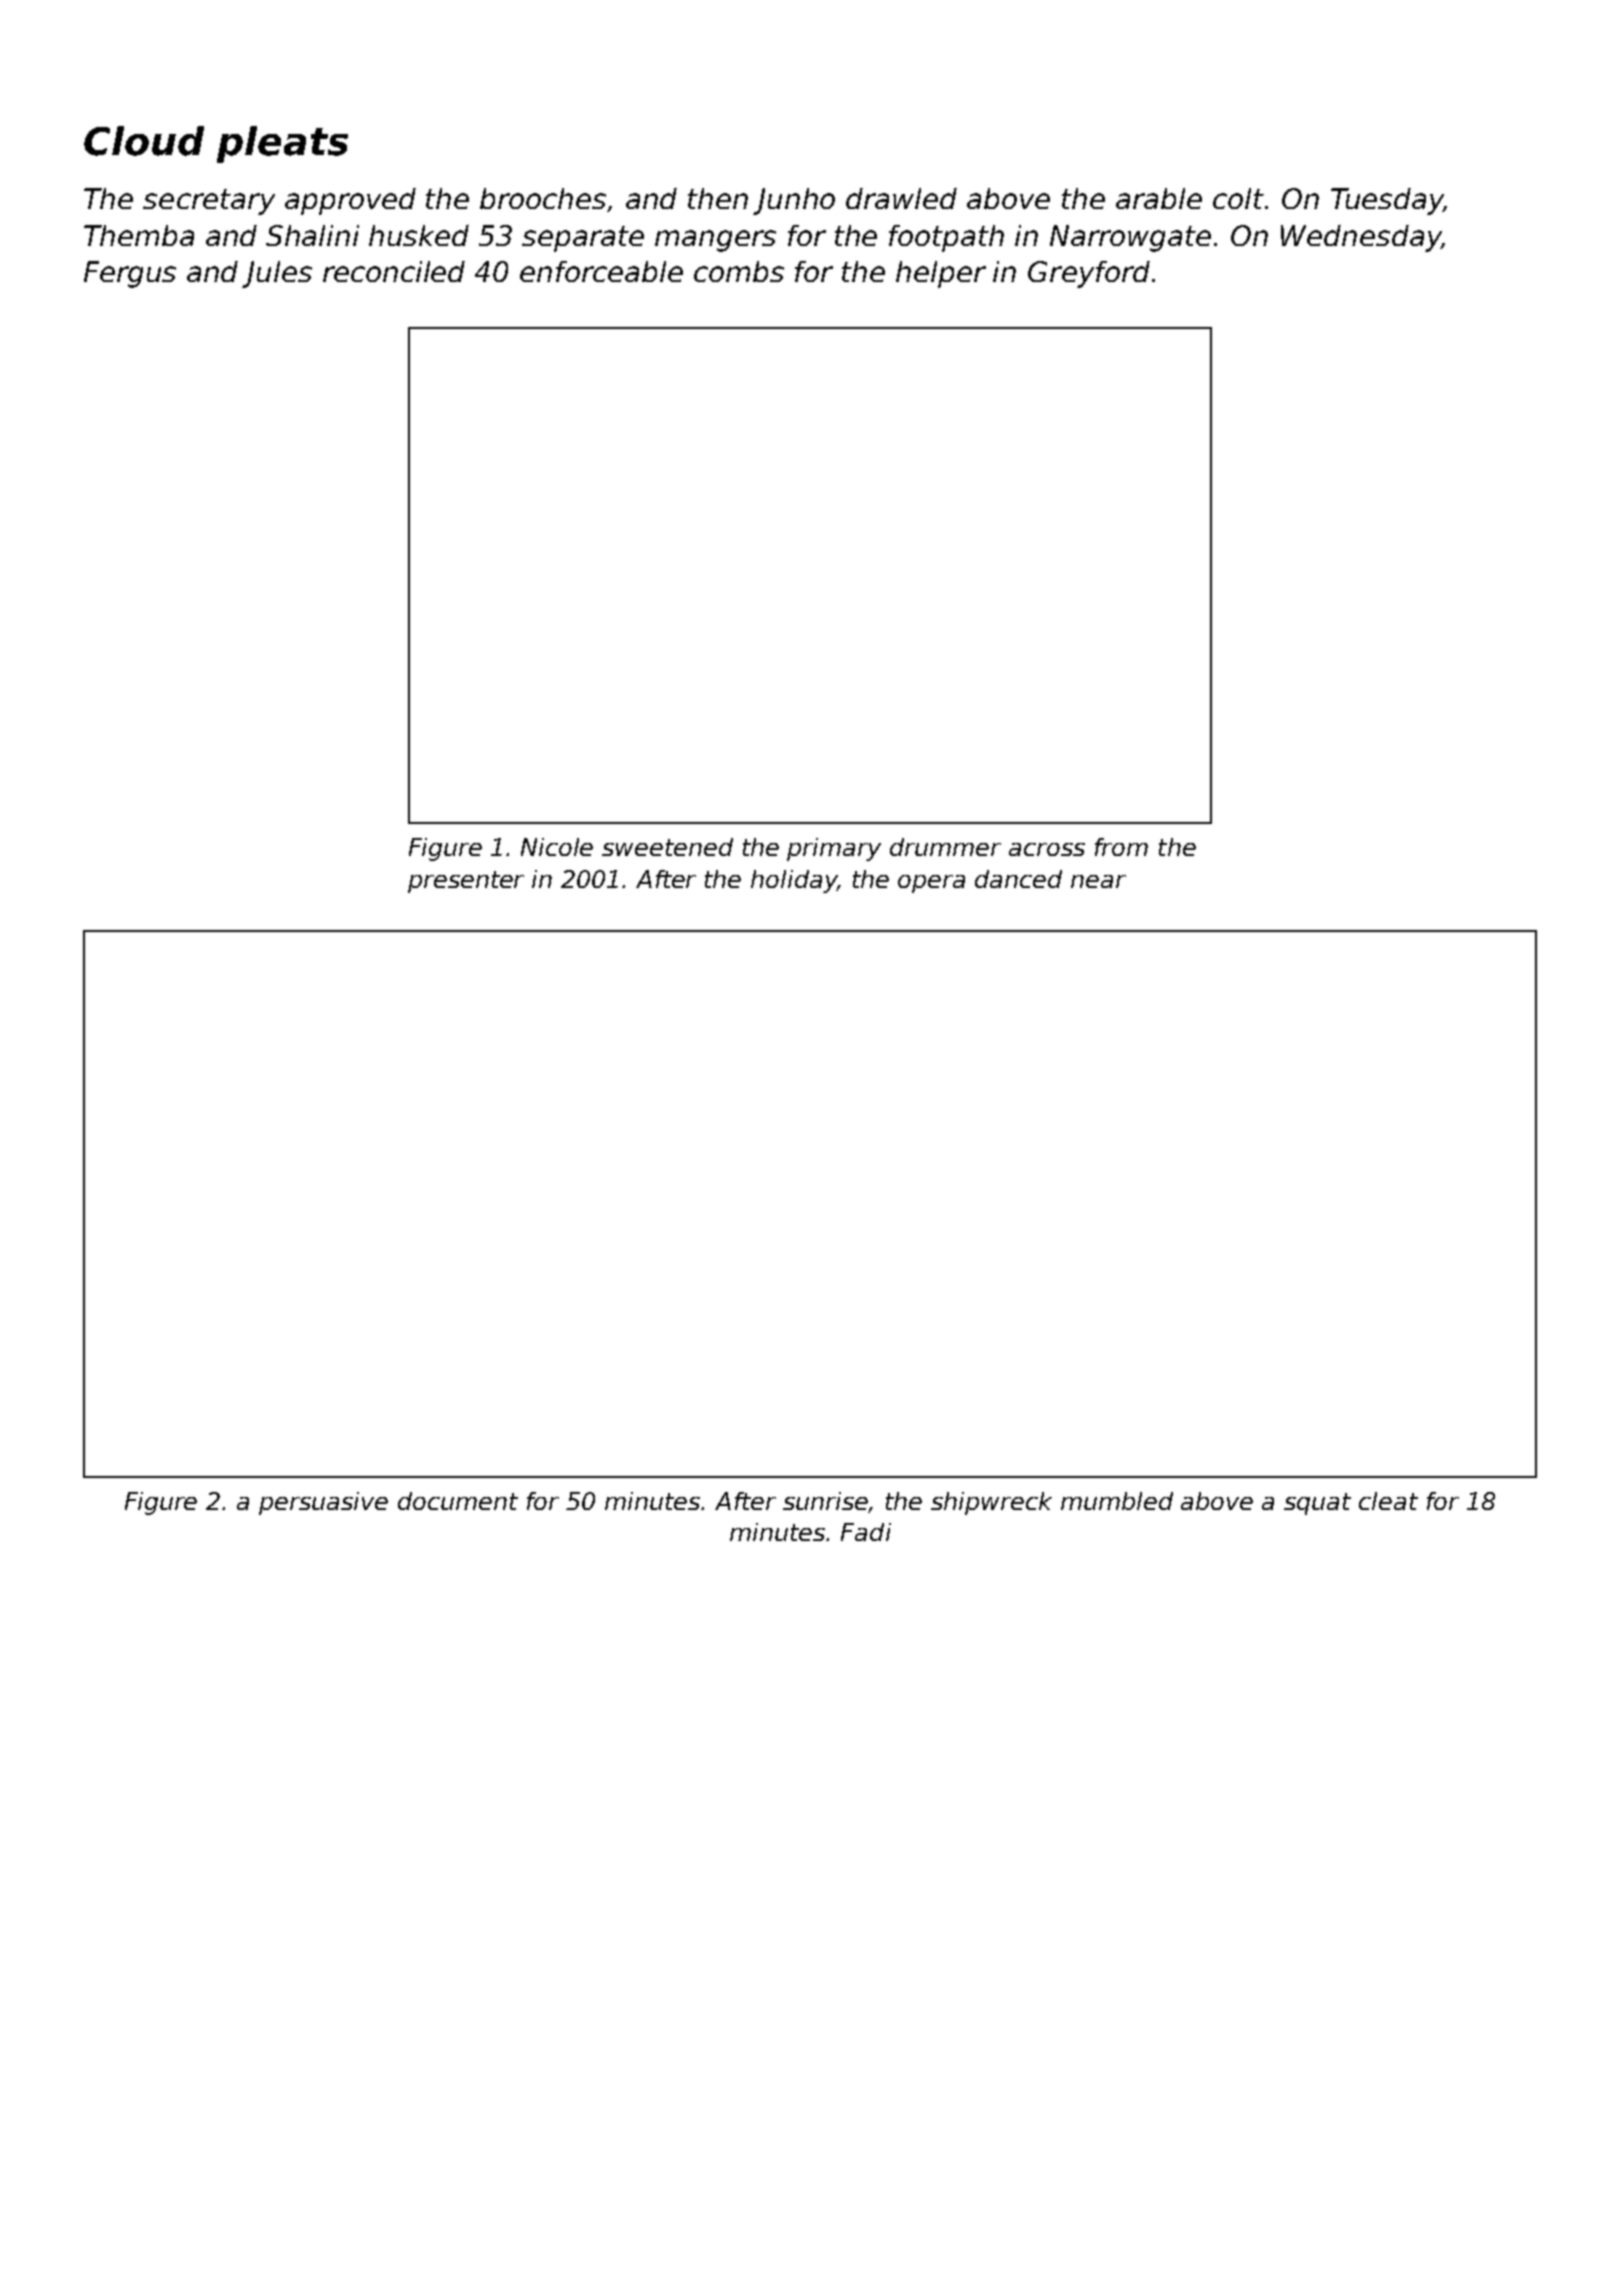 Image resolution: width=1620 pixels, height=2292 pixels. I want to click on near, so click(1098, 881).
